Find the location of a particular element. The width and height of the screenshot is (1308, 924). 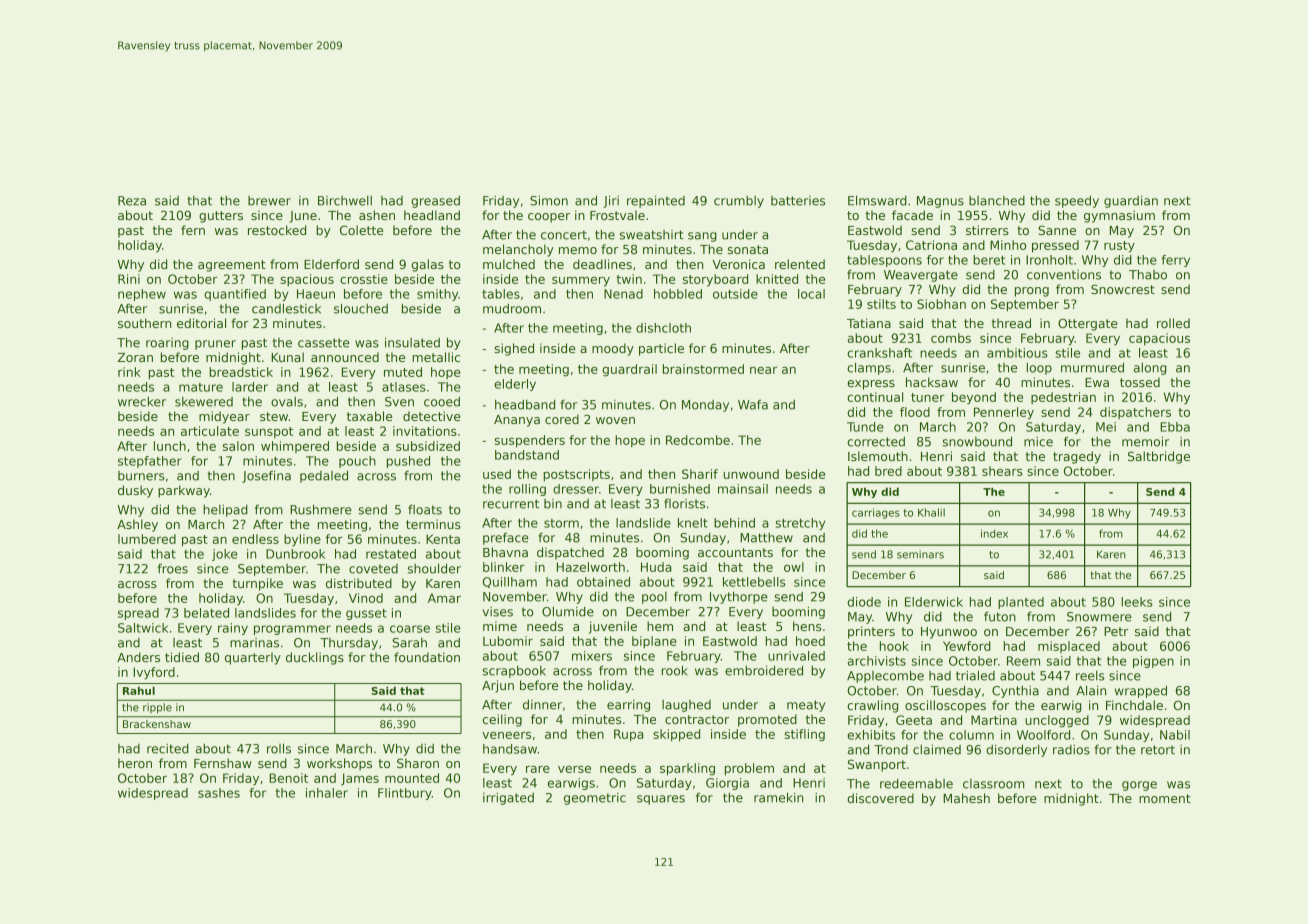

joke is located at coordinates (224, 555).
